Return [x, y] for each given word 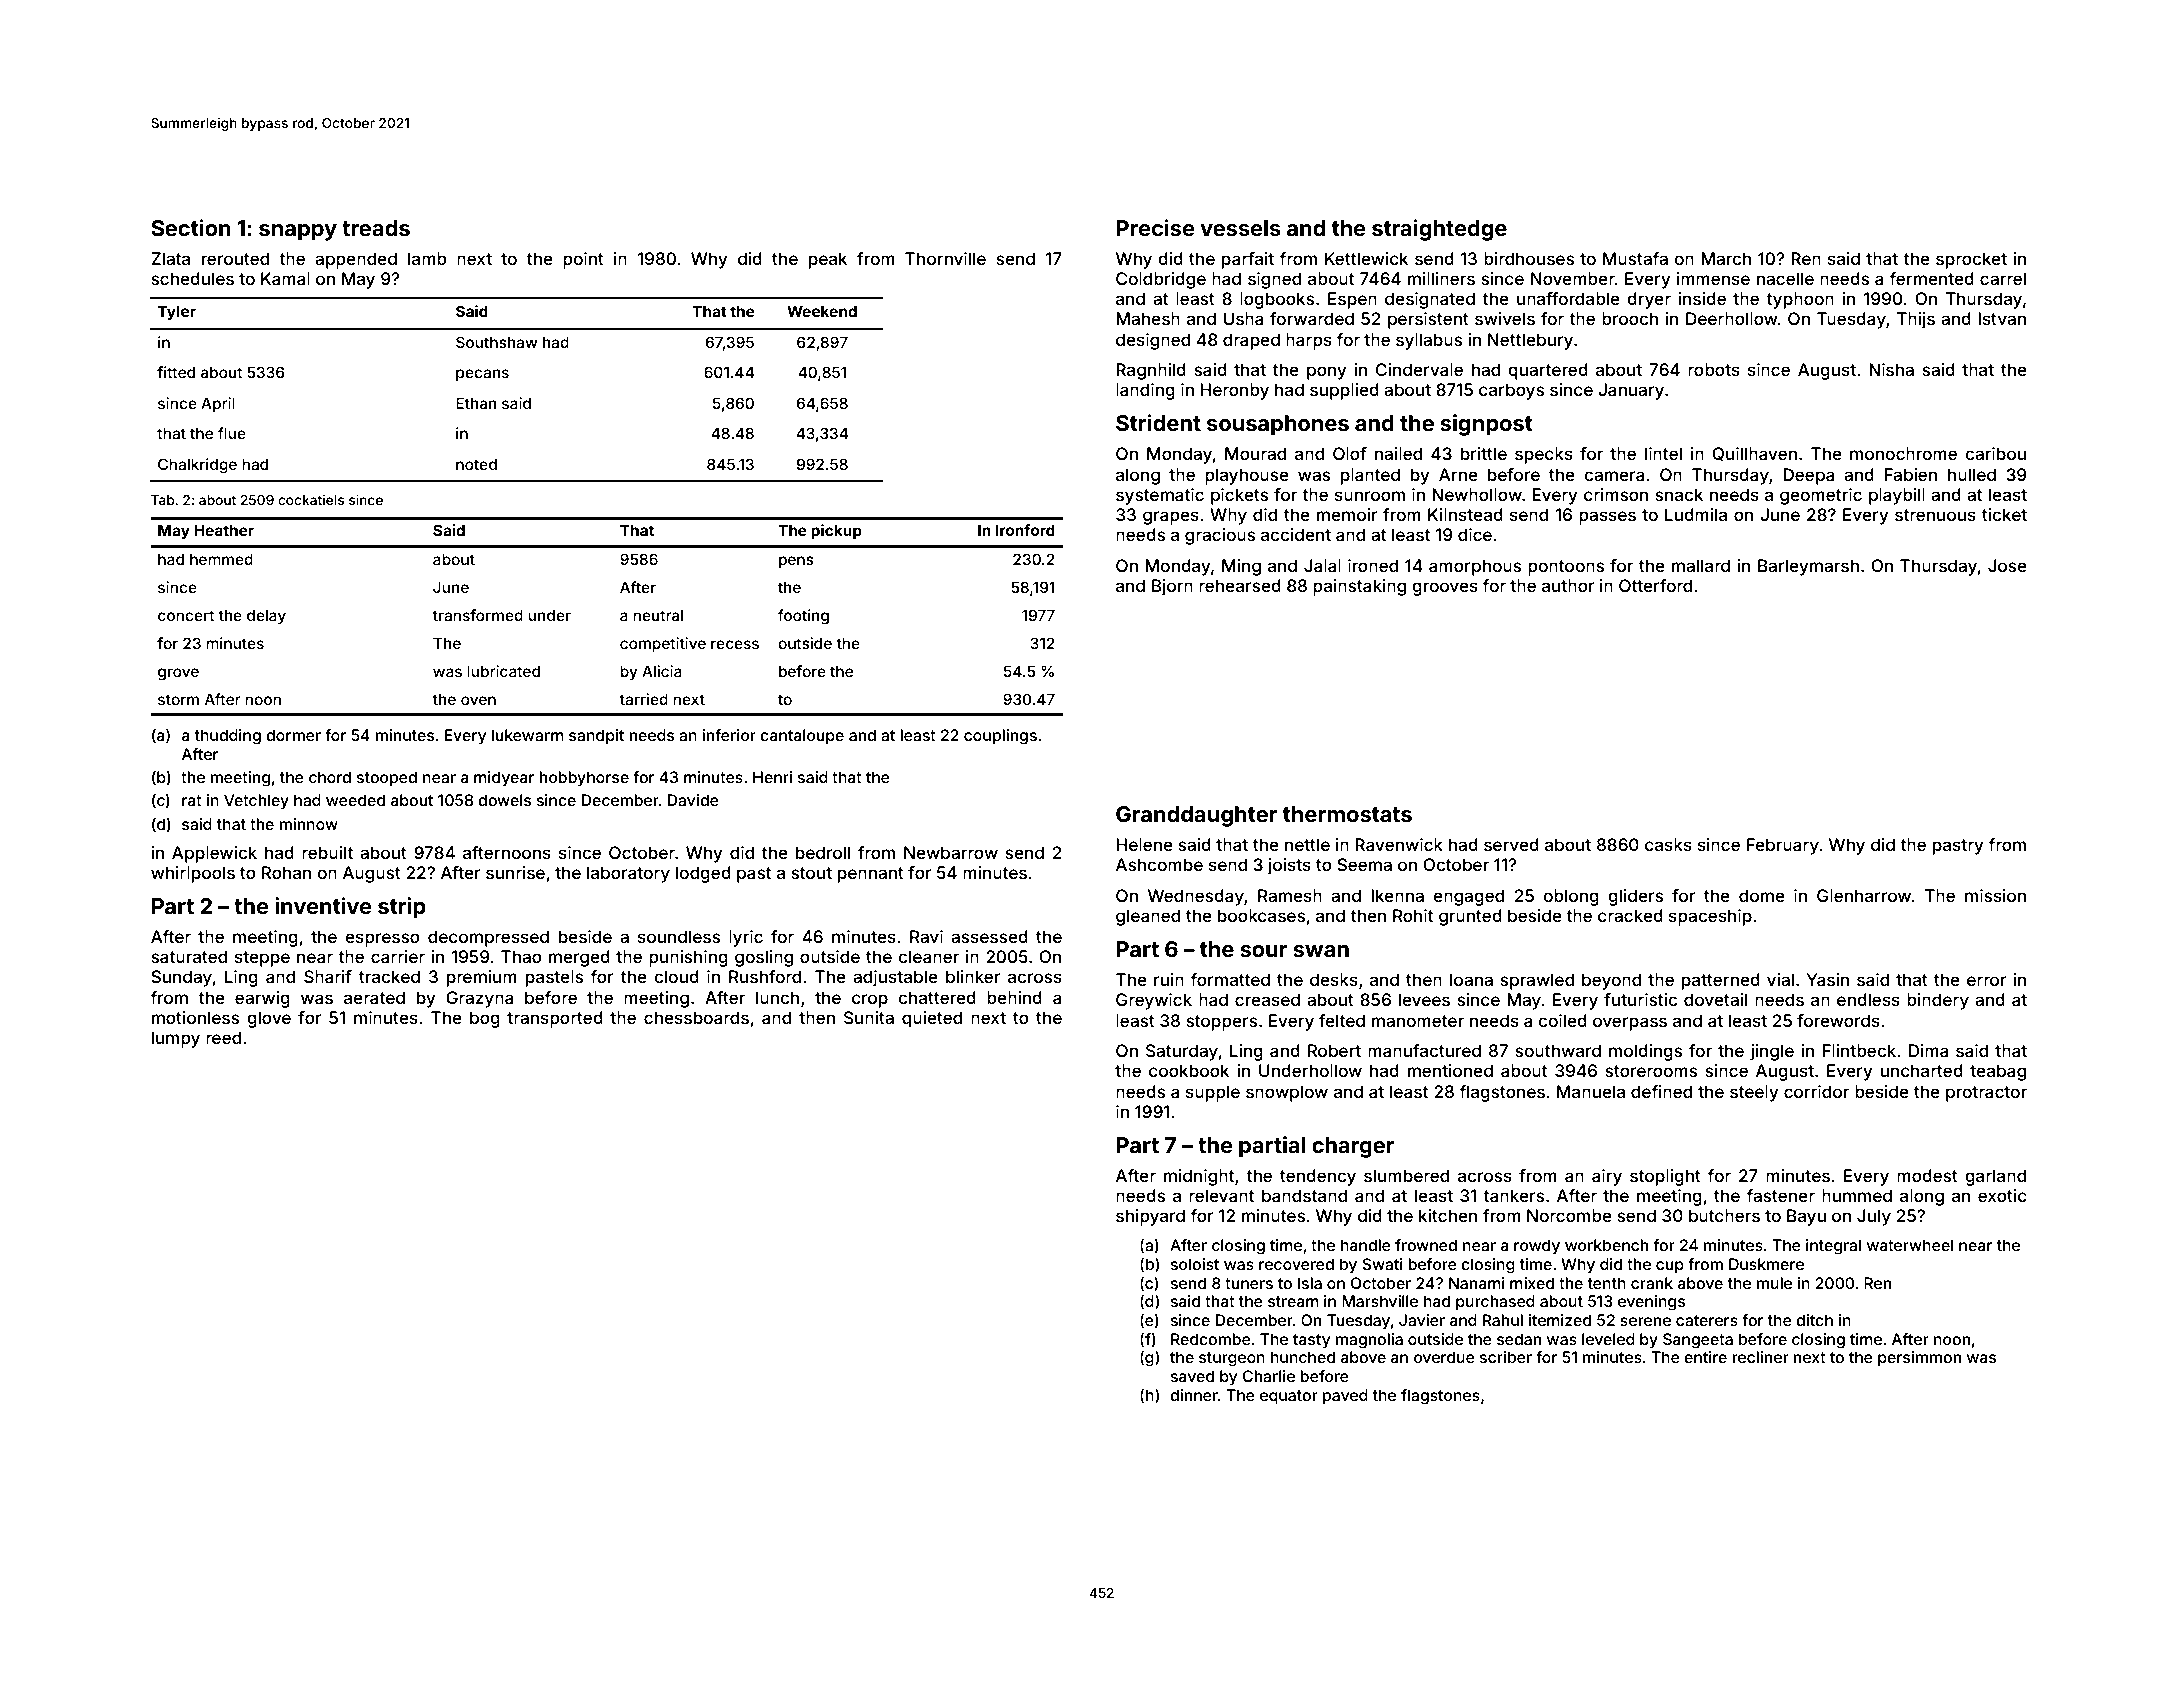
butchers [1724, 1215]
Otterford [1655, 585]
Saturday [1182, 1052]
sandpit [596, 736]
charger [1353, 1147]
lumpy [176, 1039]
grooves [1445, 589]
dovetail [1715, 999]
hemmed [221, 559]
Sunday [181, 978]
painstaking [1359, 587]
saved [1192, 1376]
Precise [1155, 227]
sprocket [1971, 260]
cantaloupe [802, 736]
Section [191, 227]
